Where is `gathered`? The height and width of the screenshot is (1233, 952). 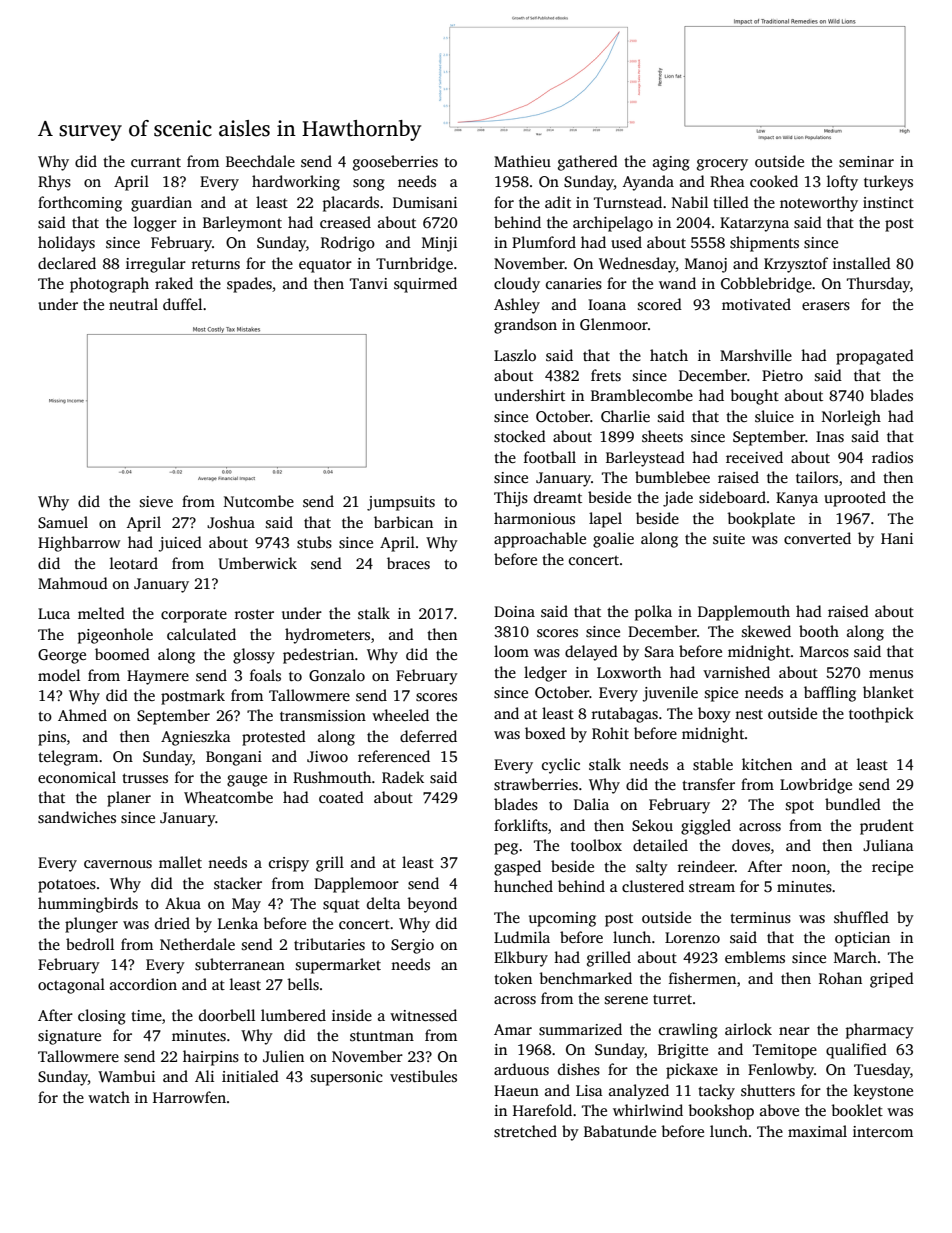
gathered is located at coordinates (588, 163).
